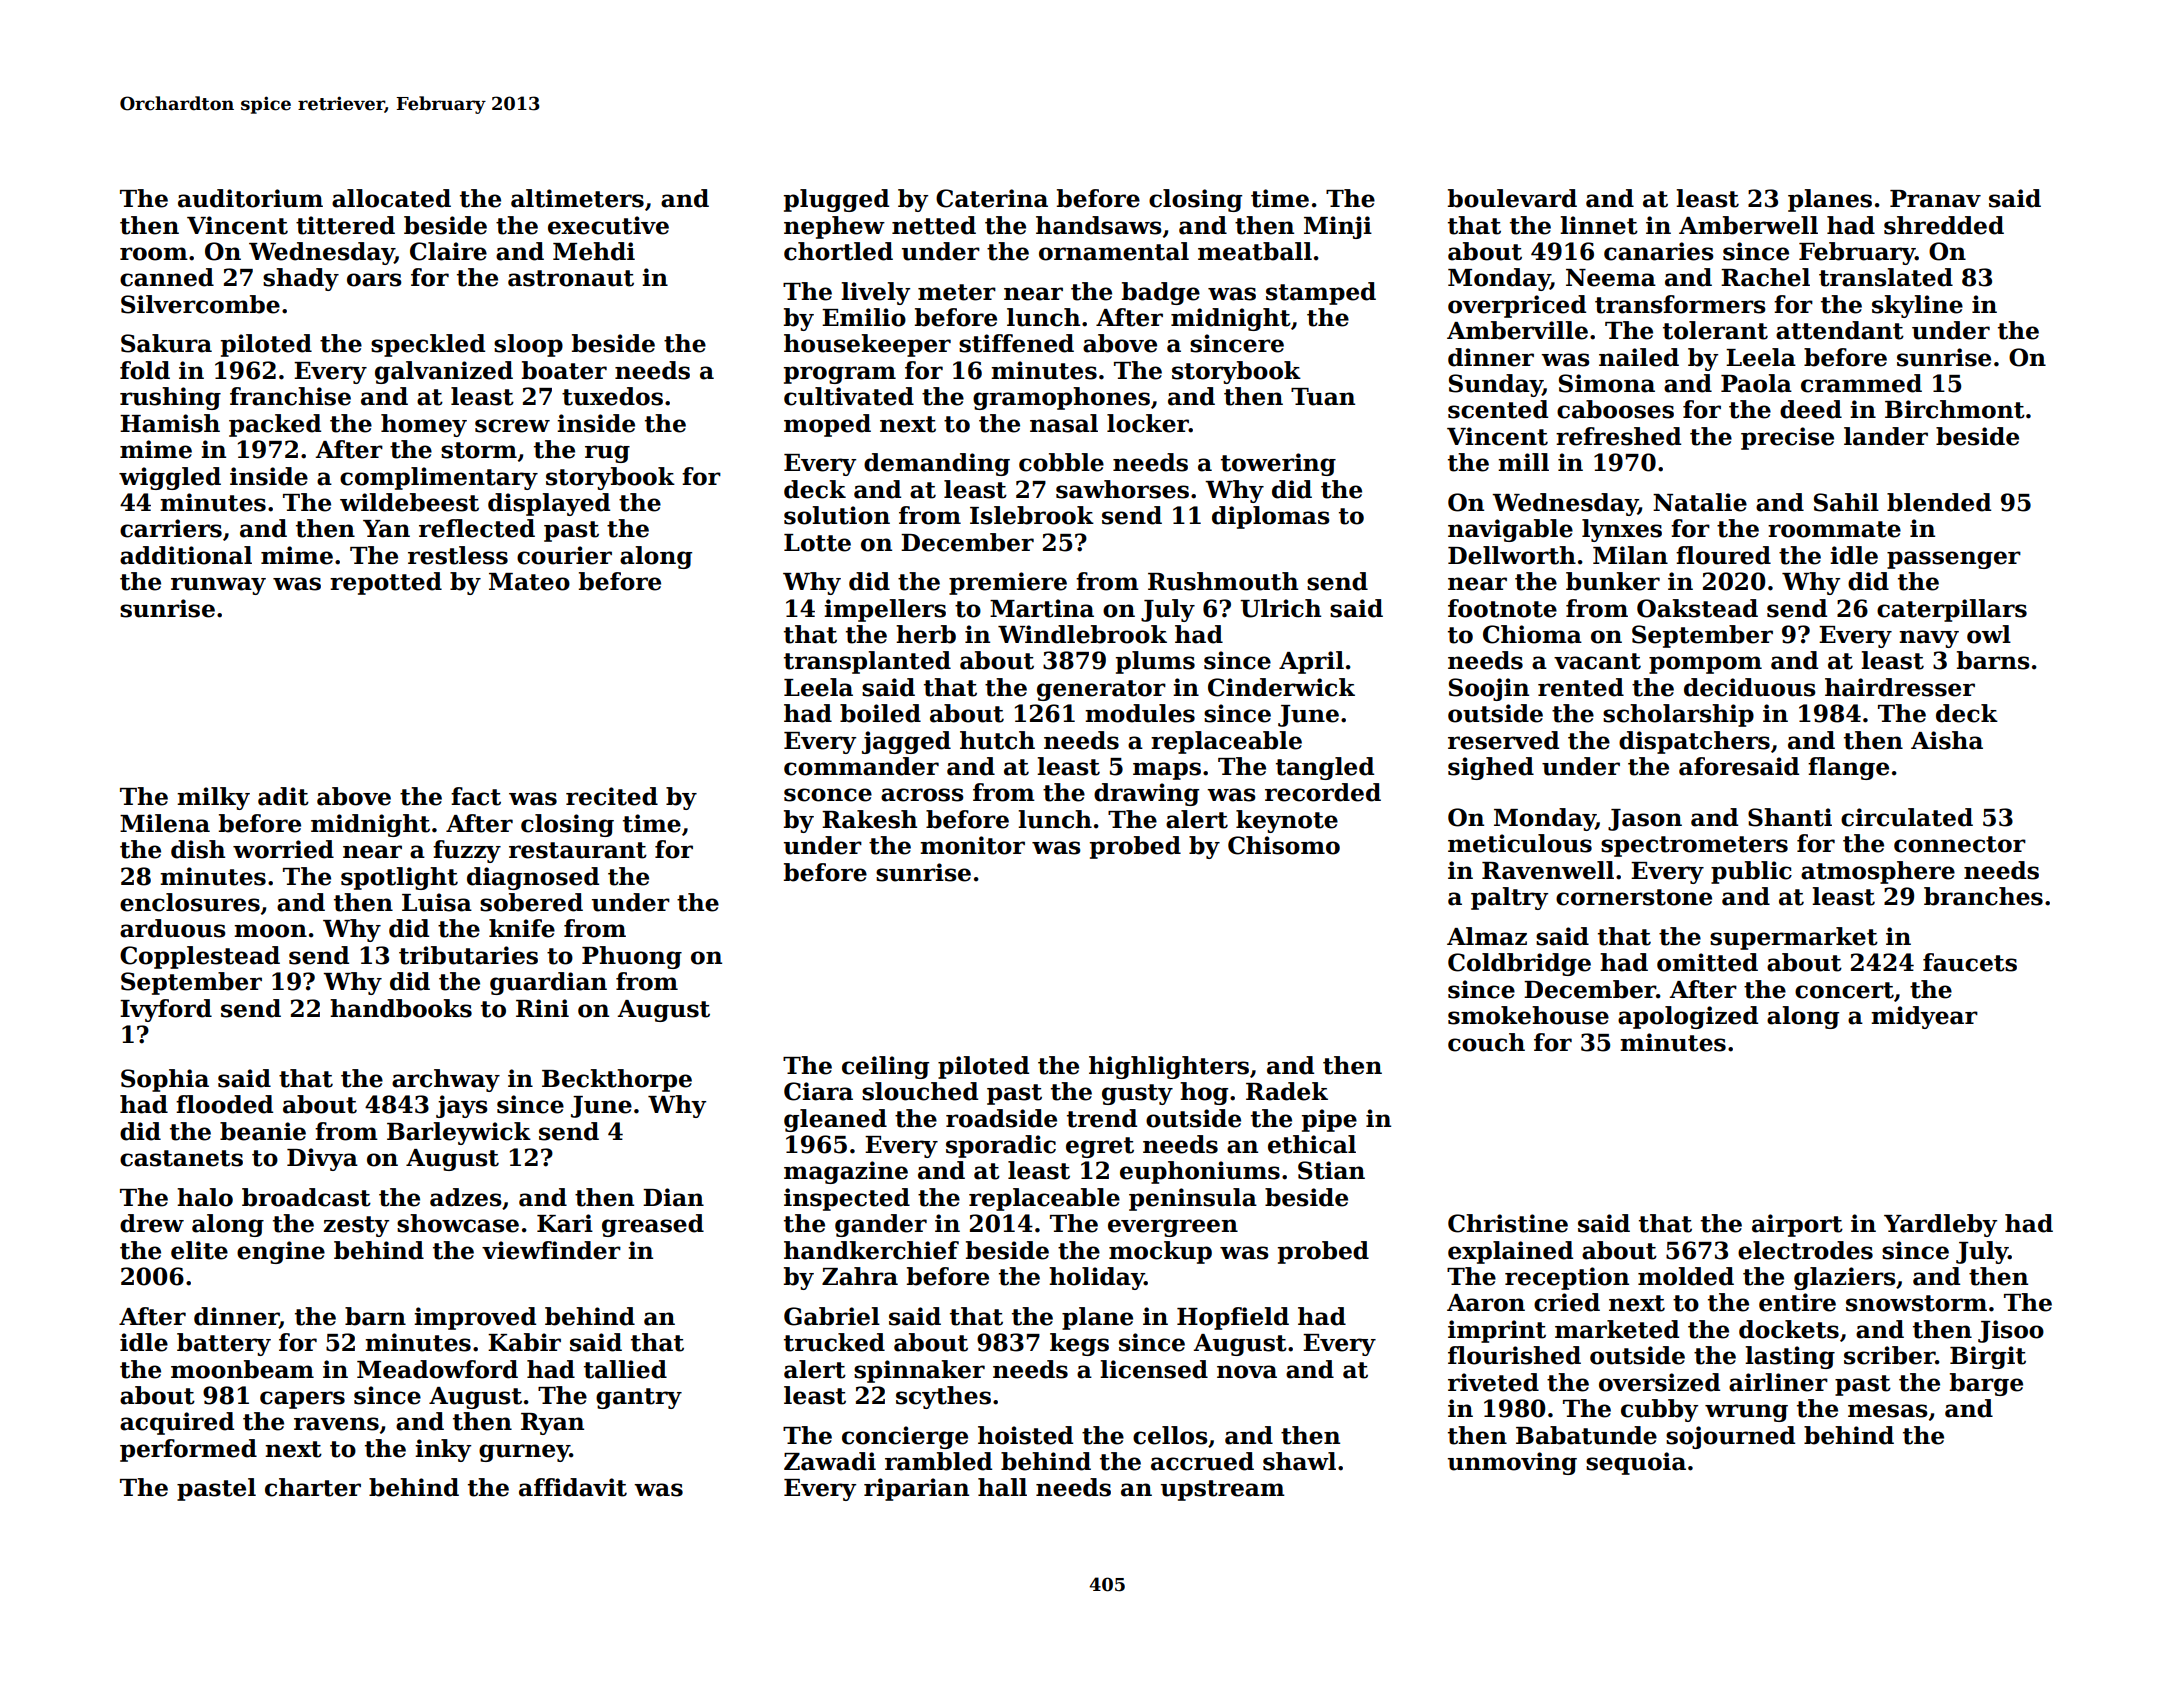 This page has width=2178, height=1683. I want to click on wiggled, so click(170, 478).
